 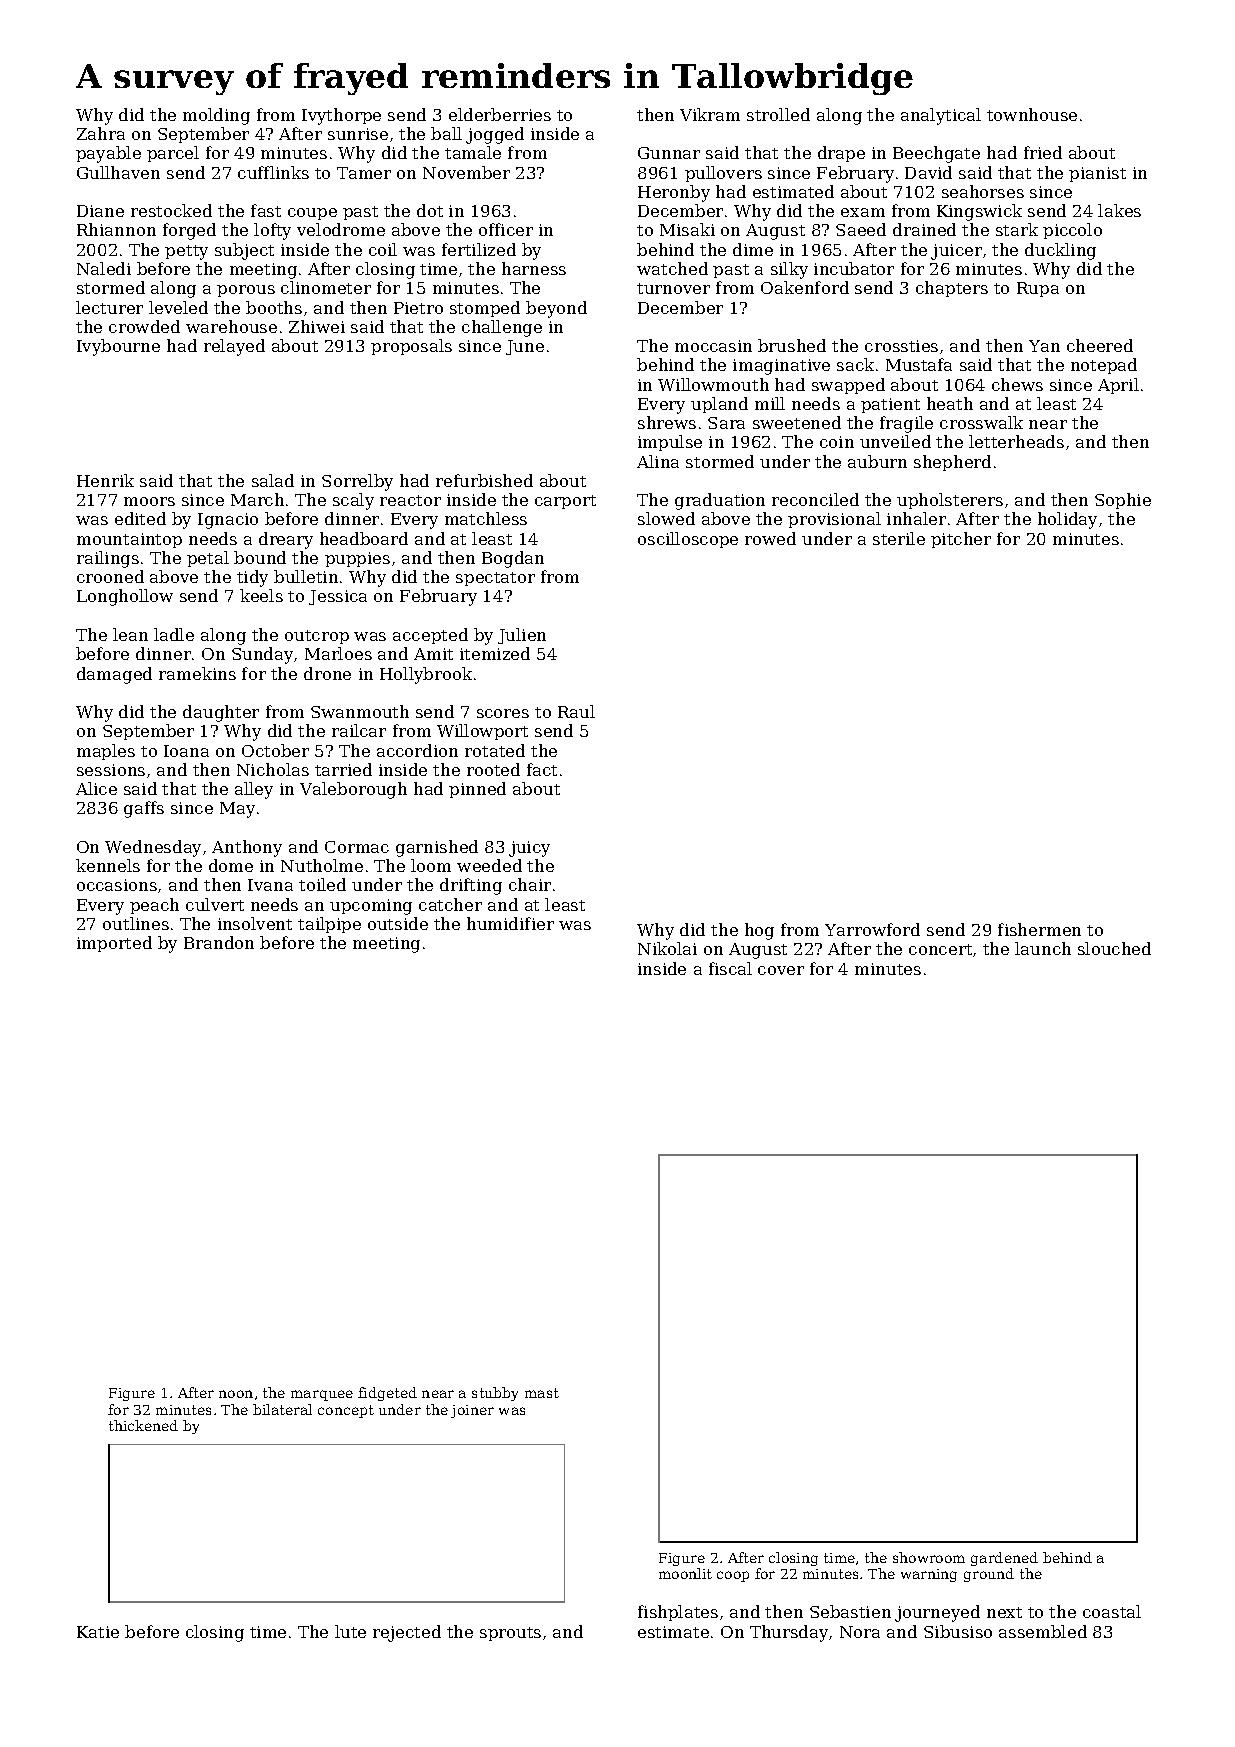 I want to click on Henrik, so click(x=105, y=480).
